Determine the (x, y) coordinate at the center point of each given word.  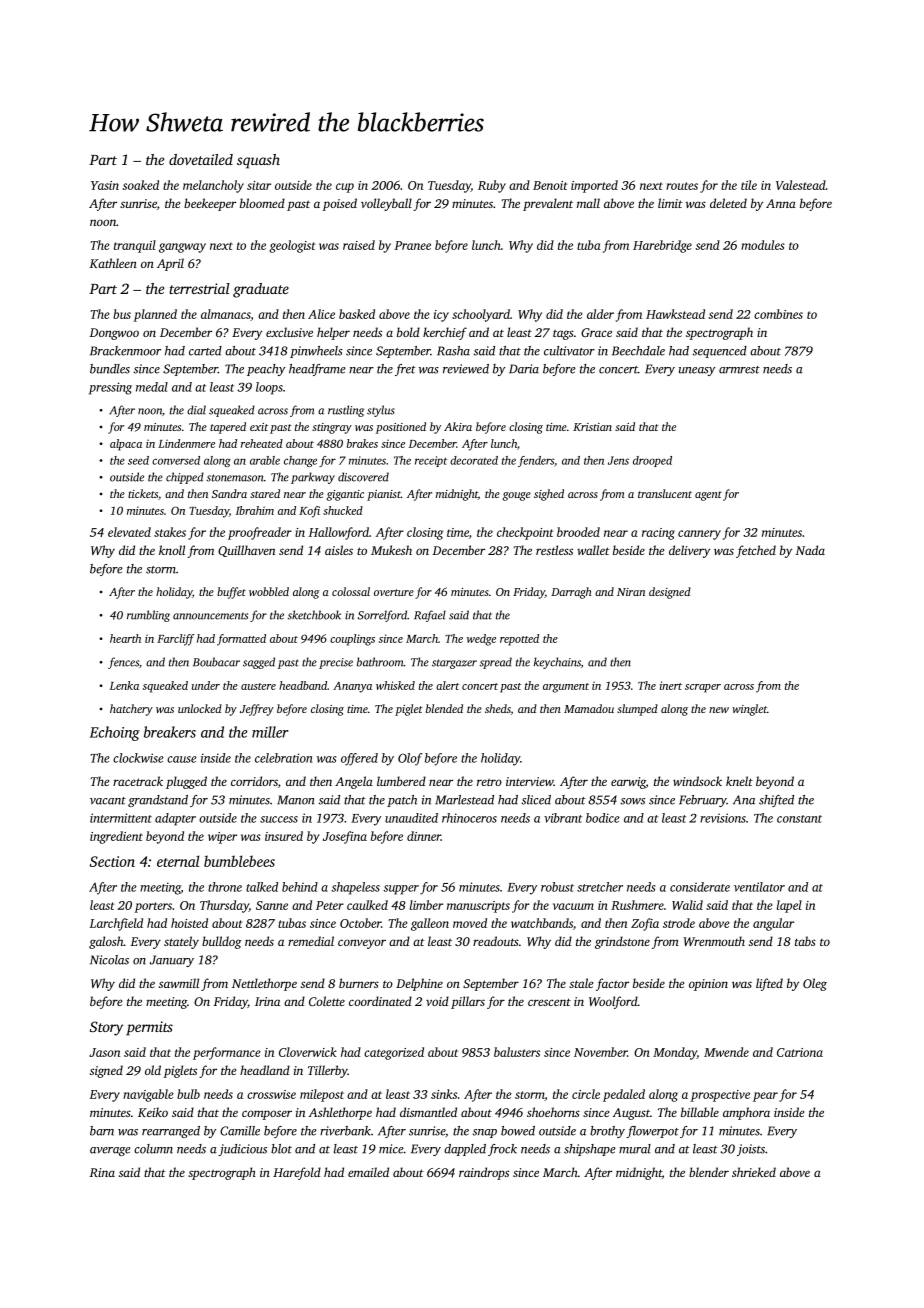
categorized (394, 1053)
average (110, 1151)
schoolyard (481, 315)
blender (709, 1172)
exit (259, 427)
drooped (652, 461)
